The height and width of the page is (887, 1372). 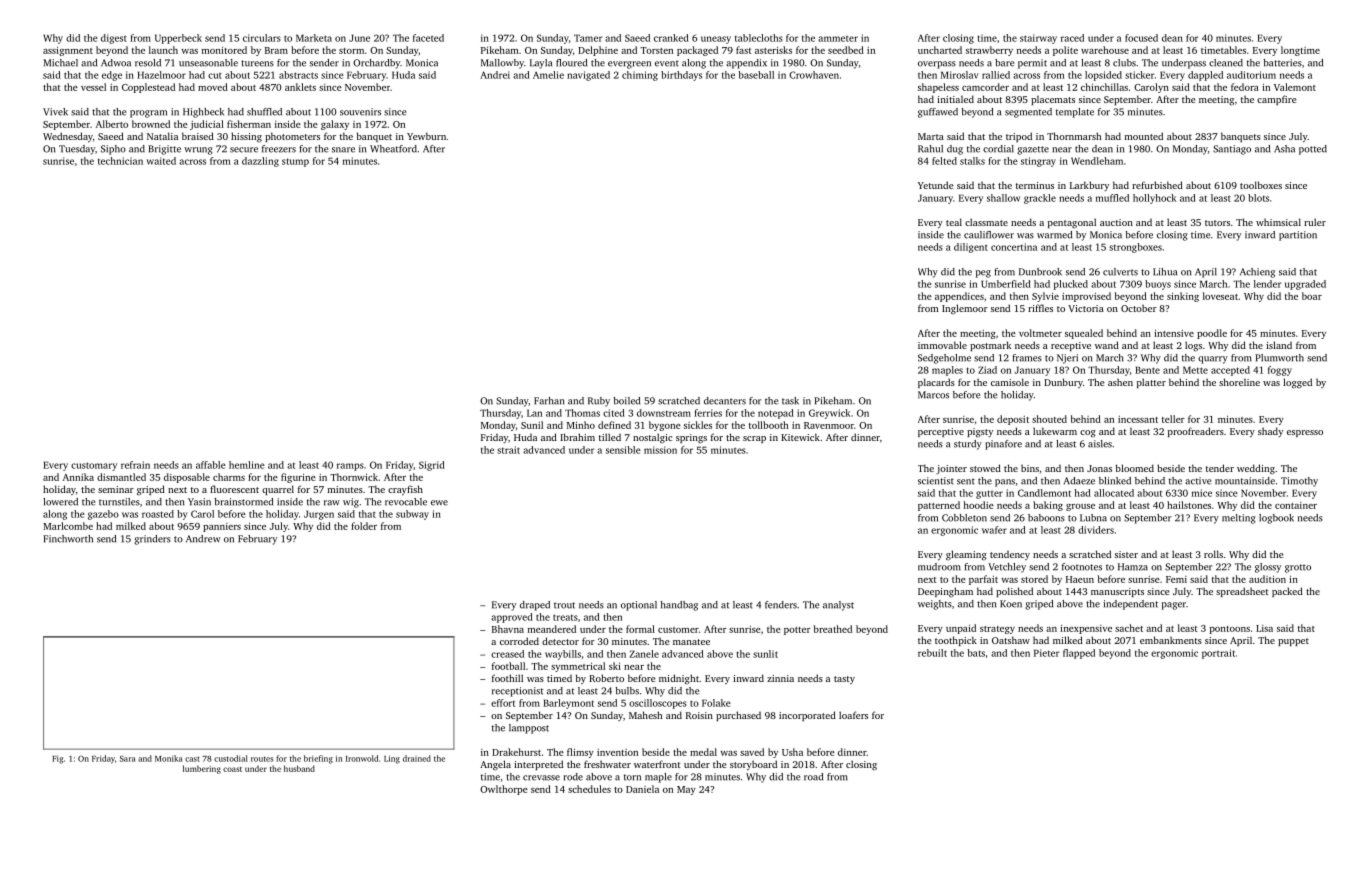 What do you see at coordinates (549, 401) in the page?
I see `Farhan` at bounding box center [549, 401].
